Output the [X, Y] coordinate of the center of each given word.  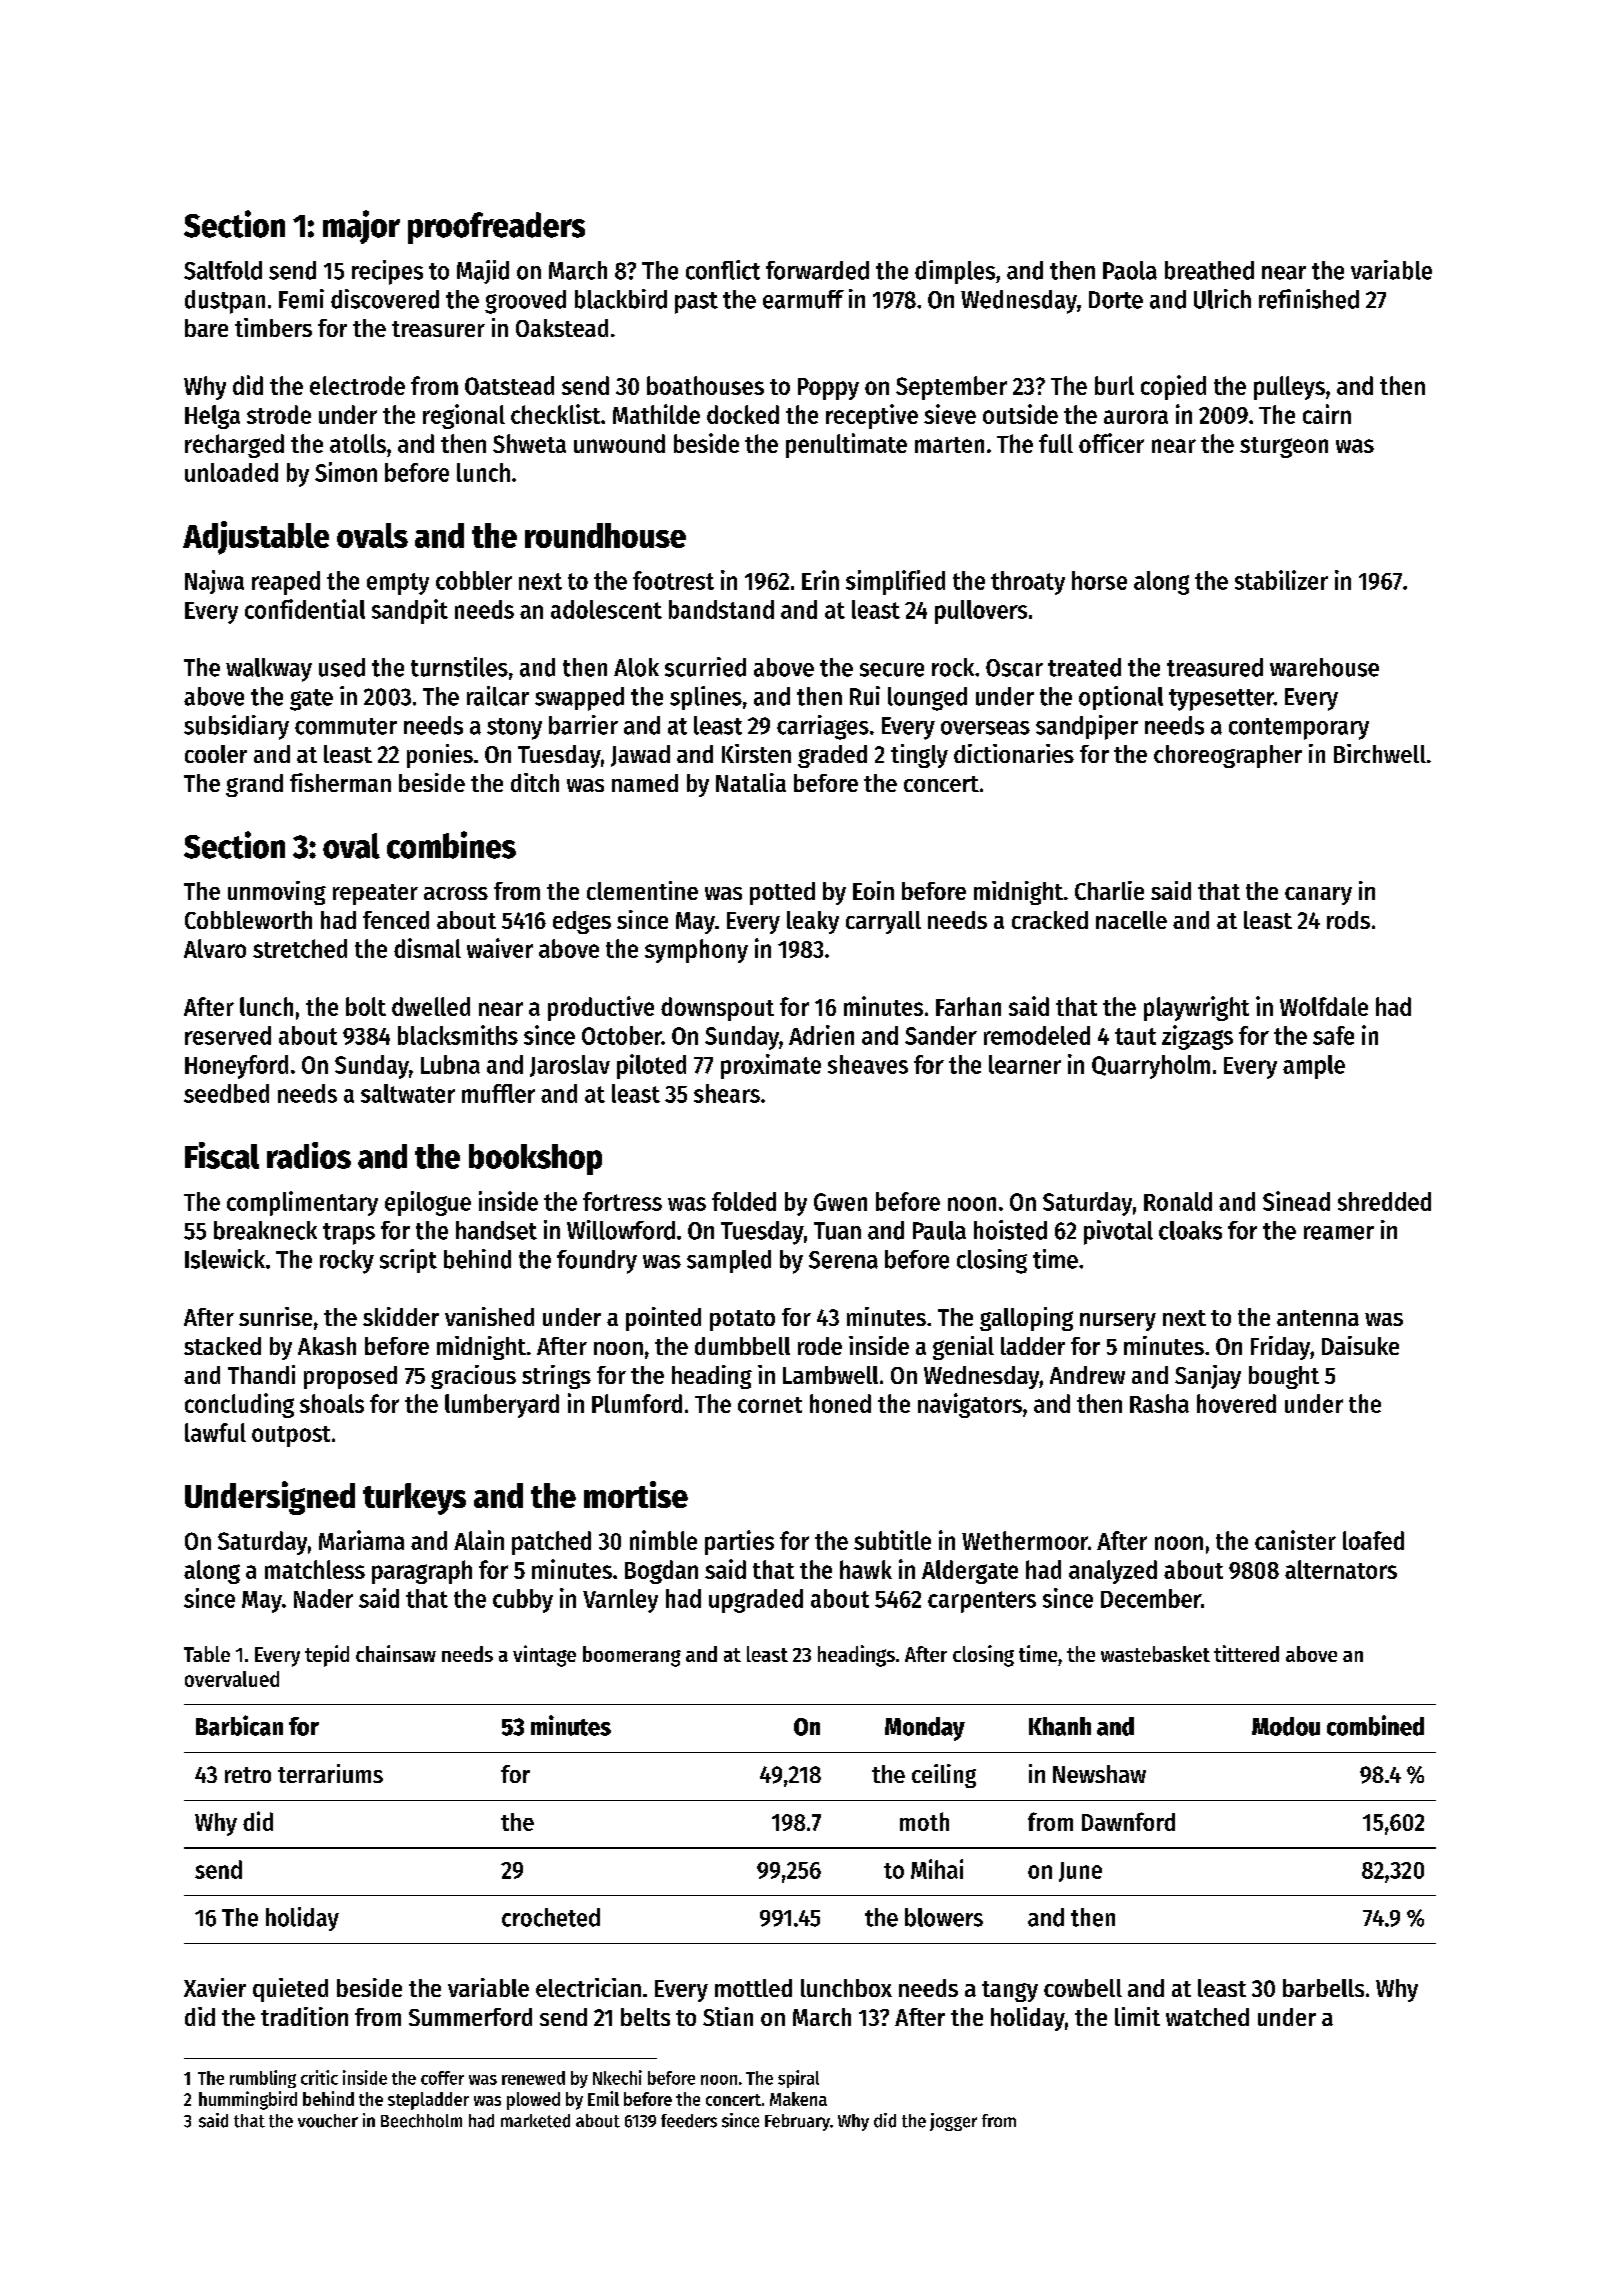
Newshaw [1099, 1774]
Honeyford [236, 1067]
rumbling [263, 2079]
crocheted [551, 1917]
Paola [1130, 270]
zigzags [1197, 1037]
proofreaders [496, 228]
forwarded [817, 270]
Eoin [873, 890]
